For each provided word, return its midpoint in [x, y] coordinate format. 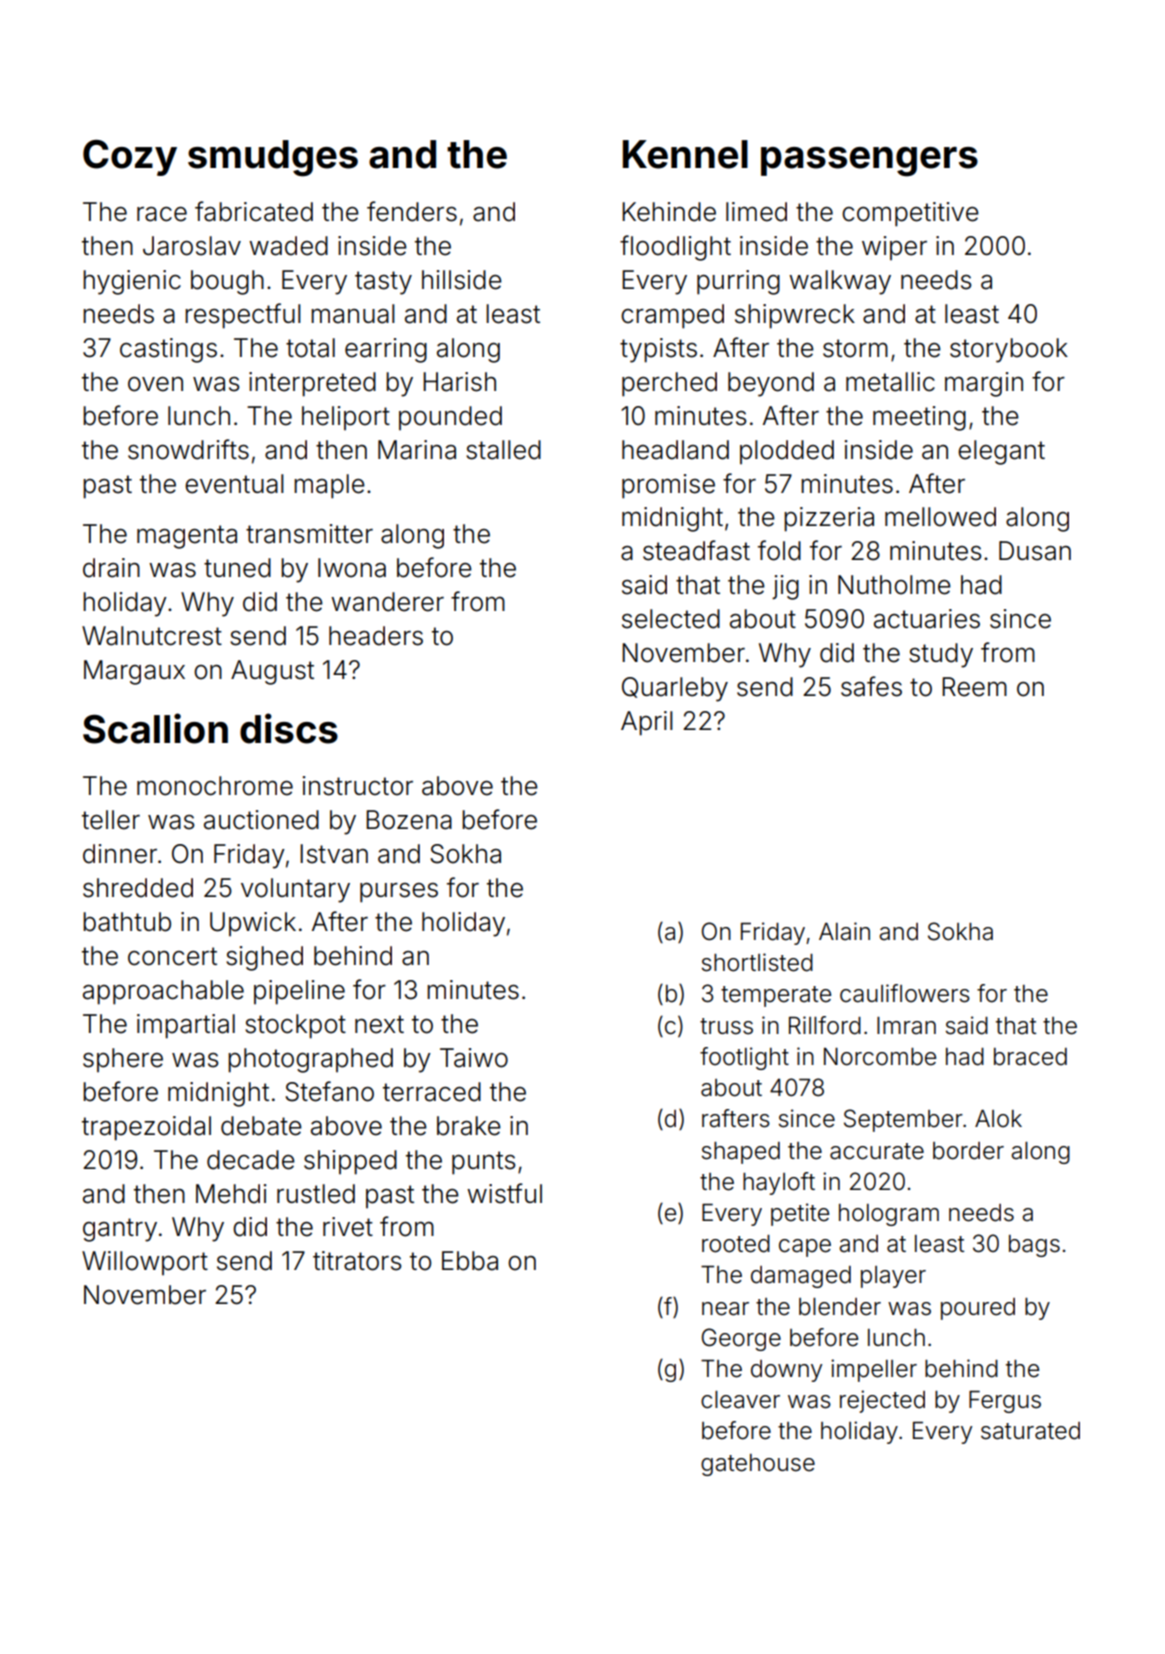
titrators [357, 1261]
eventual [234, 484]
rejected [882, 1401]
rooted [736, 1244]
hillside [462, 280]
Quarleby [675, 689]
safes [871, 686]
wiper [894, 248]
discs [289, 728]
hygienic [132, 282]
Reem [974, 687]
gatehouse [758, 1465]
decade [251, 1160]
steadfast [696, 550]
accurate [877, 1151]
